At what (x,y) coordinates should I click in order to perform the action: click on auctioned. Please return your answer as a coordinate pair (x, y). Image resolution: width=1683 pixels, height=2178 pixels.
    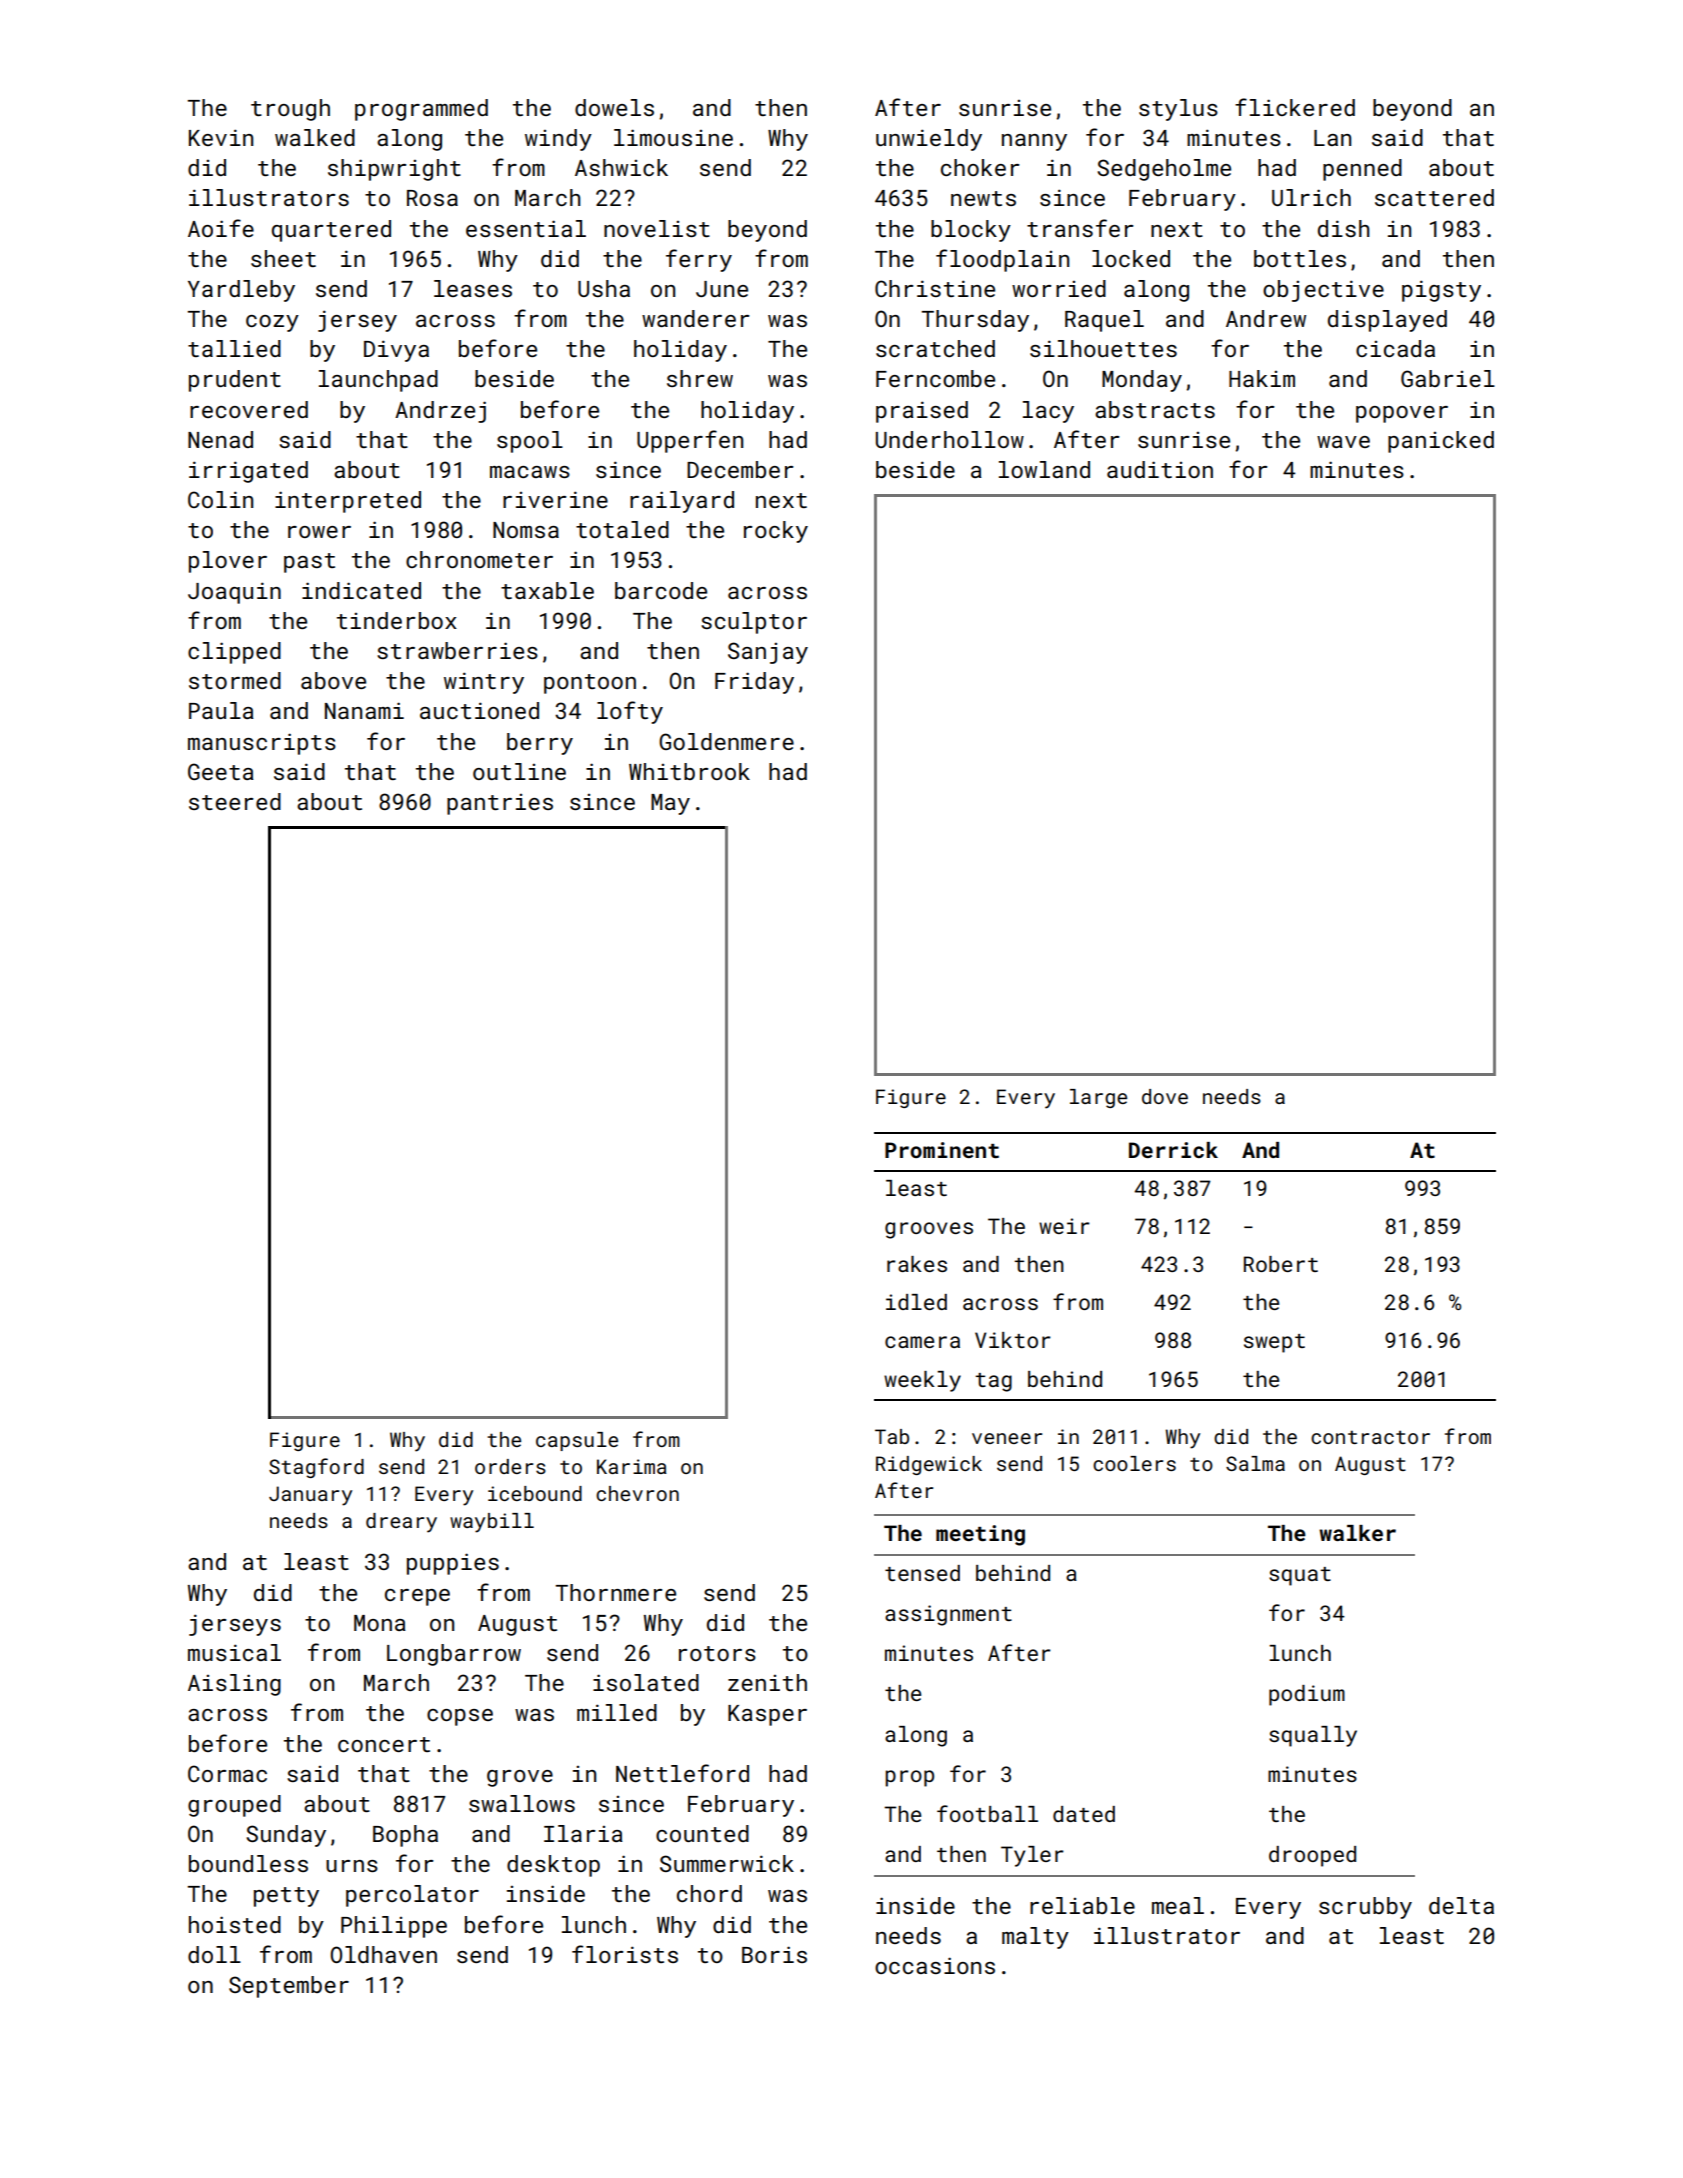
    Looking at the image, I should click on (479, 710).
